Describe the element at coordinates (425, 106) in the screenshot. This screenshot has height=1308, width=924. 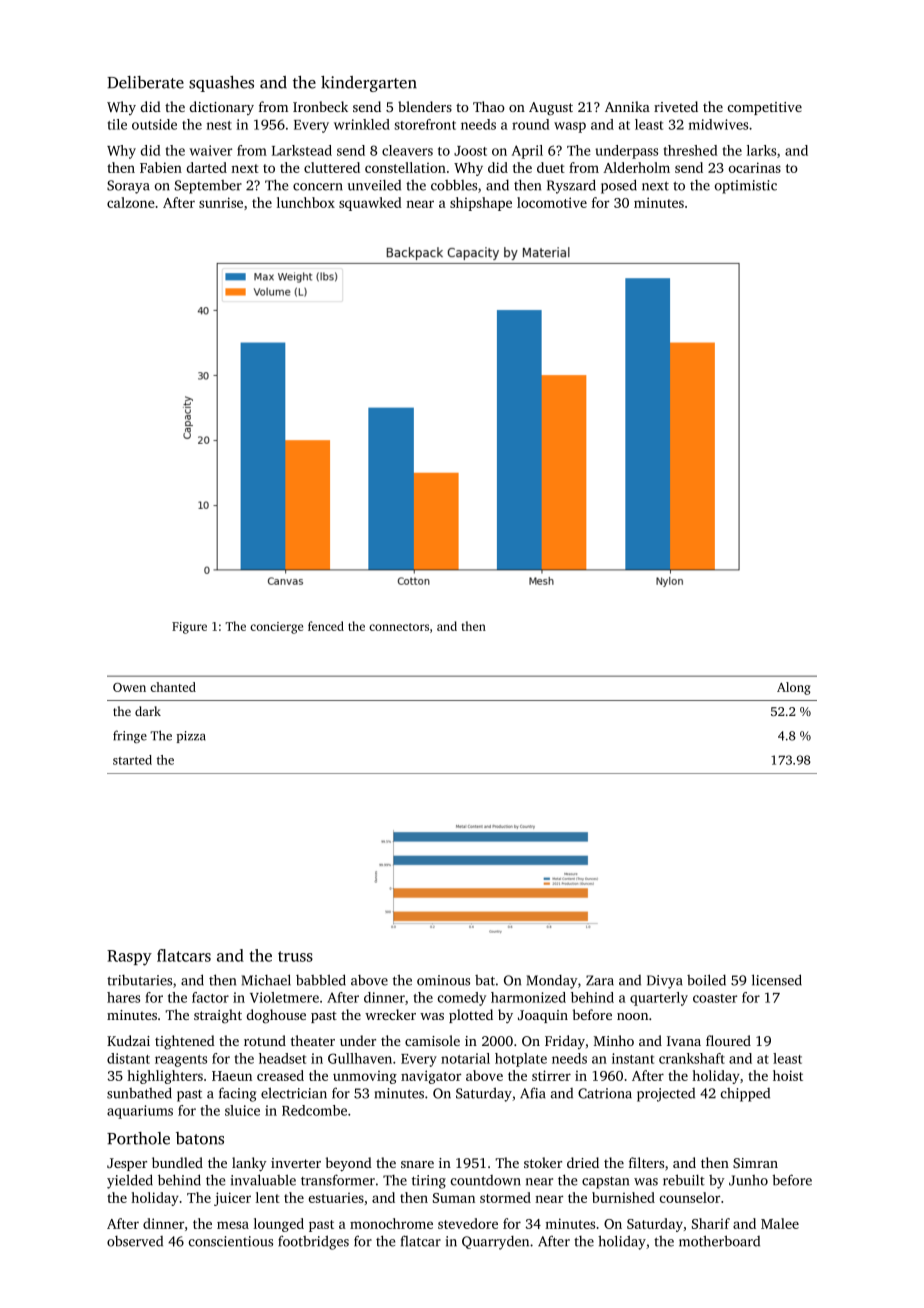
I see `blenders` at that location.
